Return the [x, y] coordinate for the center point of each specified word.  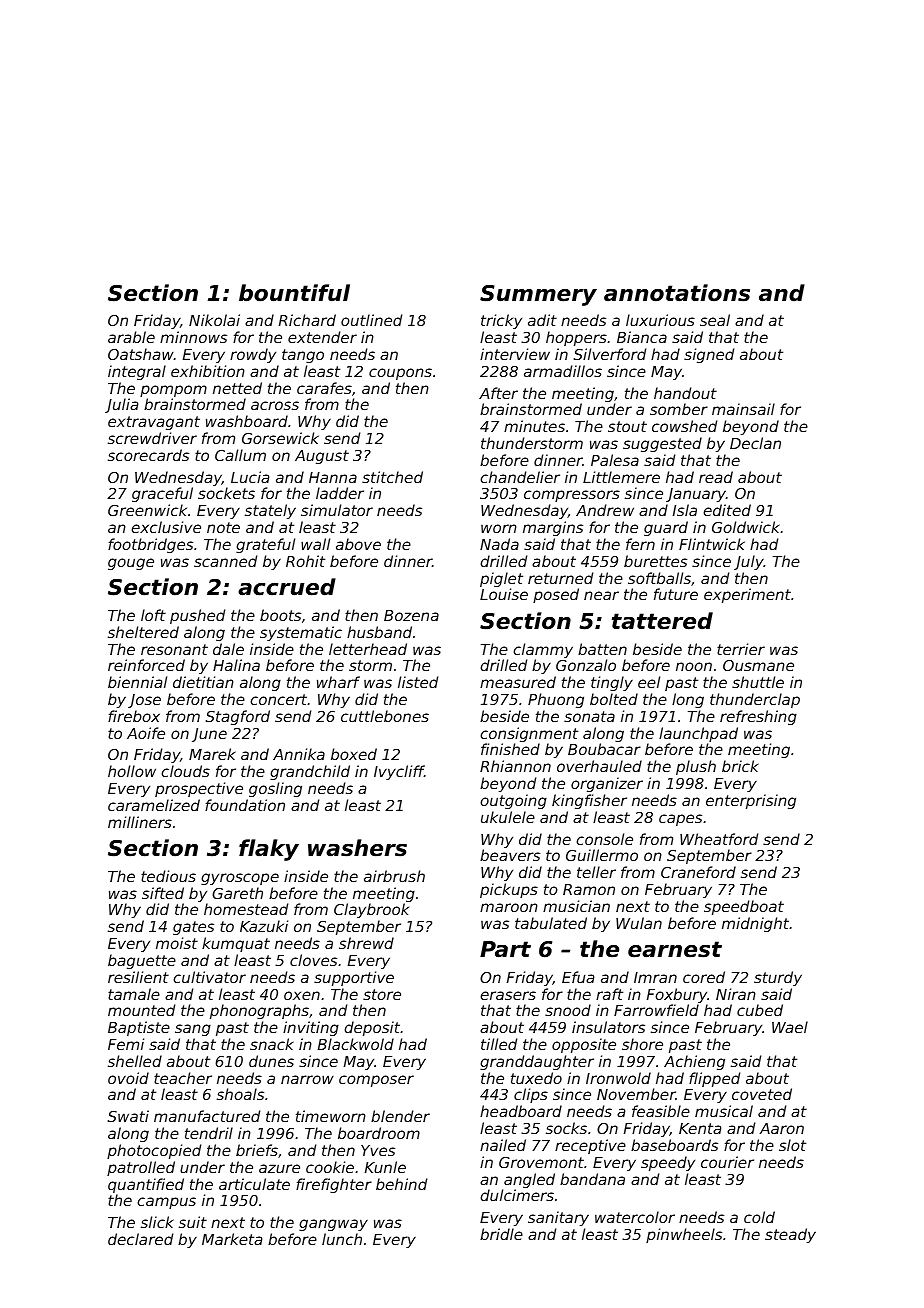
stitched [392, 477]
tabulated [551, 923]
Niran [736, 994]
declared [140, 1239]
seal [715, 320]
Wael [790, 1027]
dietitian [203, 682]
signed [709, 355]
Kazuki [264, 926]
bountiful [294, 293]
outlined [371, 320]
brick [740, 766]
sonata [589, 716]
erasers [508, 995]
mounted [141, 1010]
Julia [121, 405]
